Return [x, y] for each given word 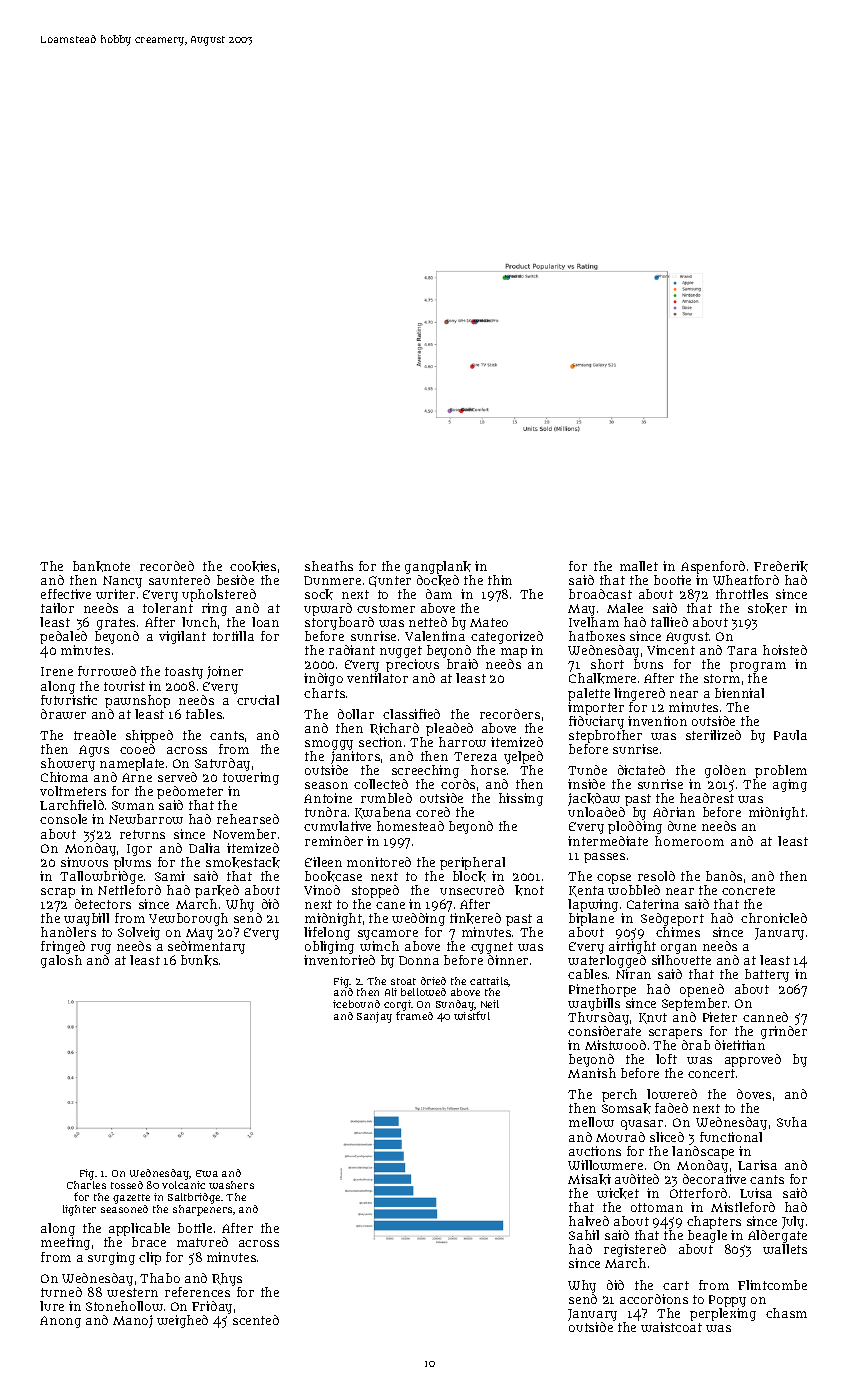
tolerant [168, 608]
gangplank [438, 567]
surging [111, 1258]
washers [231, 1185]
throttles [742, 594]
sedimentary [206, 948]
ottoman [657, 1207]
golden [725, 771]
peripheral [472, 863]
